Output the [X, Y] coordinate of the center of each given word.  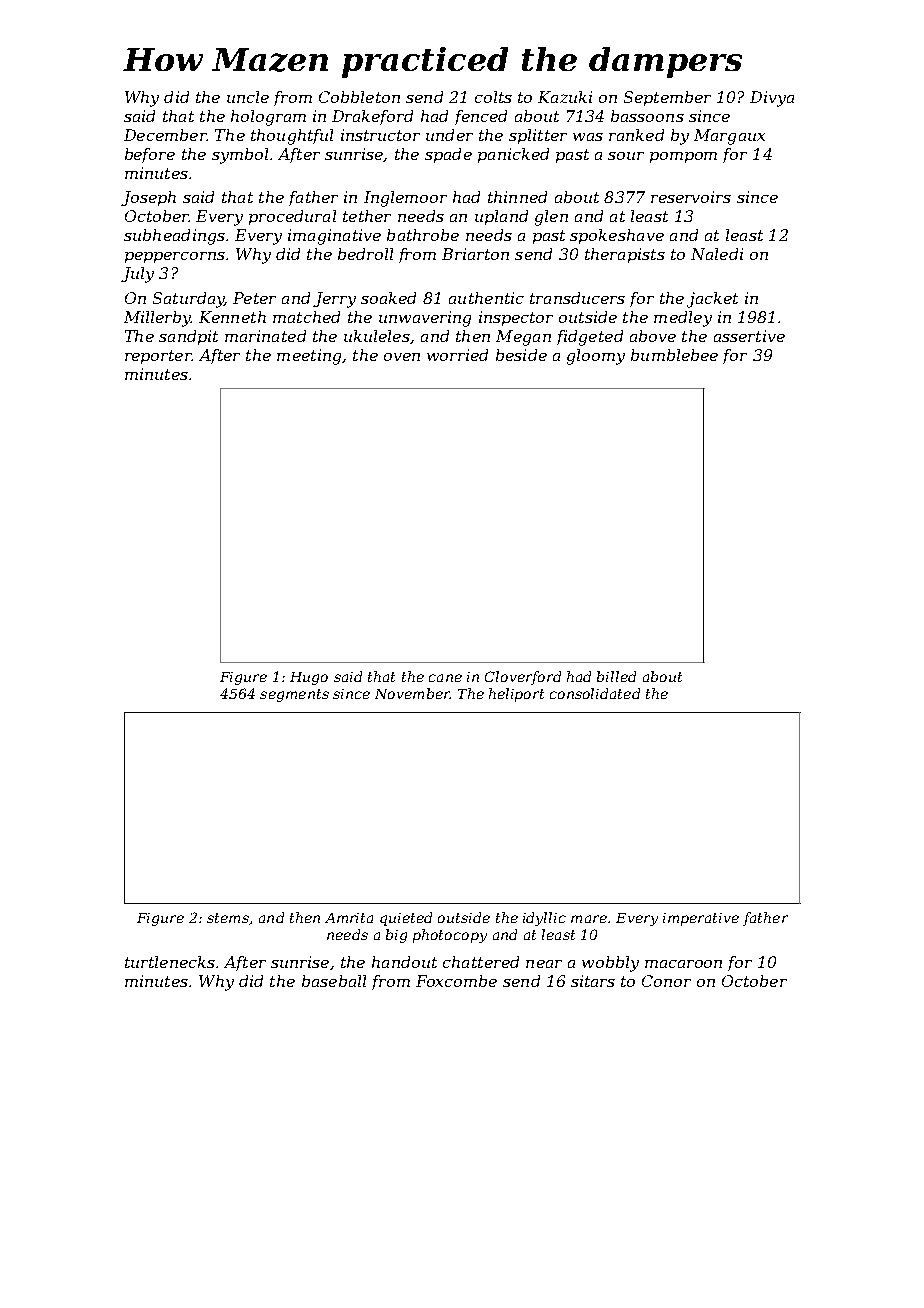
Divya [772, 99]
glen [551, 218]
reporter [158, 357]
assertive [749, 336]
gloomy [596, 357]
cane [445, 678]
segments [294, 695]
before [150, 155]
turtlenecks [170, 962]
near [544, 964]
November [412, 693]
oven [402, 357]
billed [616, 676]
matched [306, 317]
